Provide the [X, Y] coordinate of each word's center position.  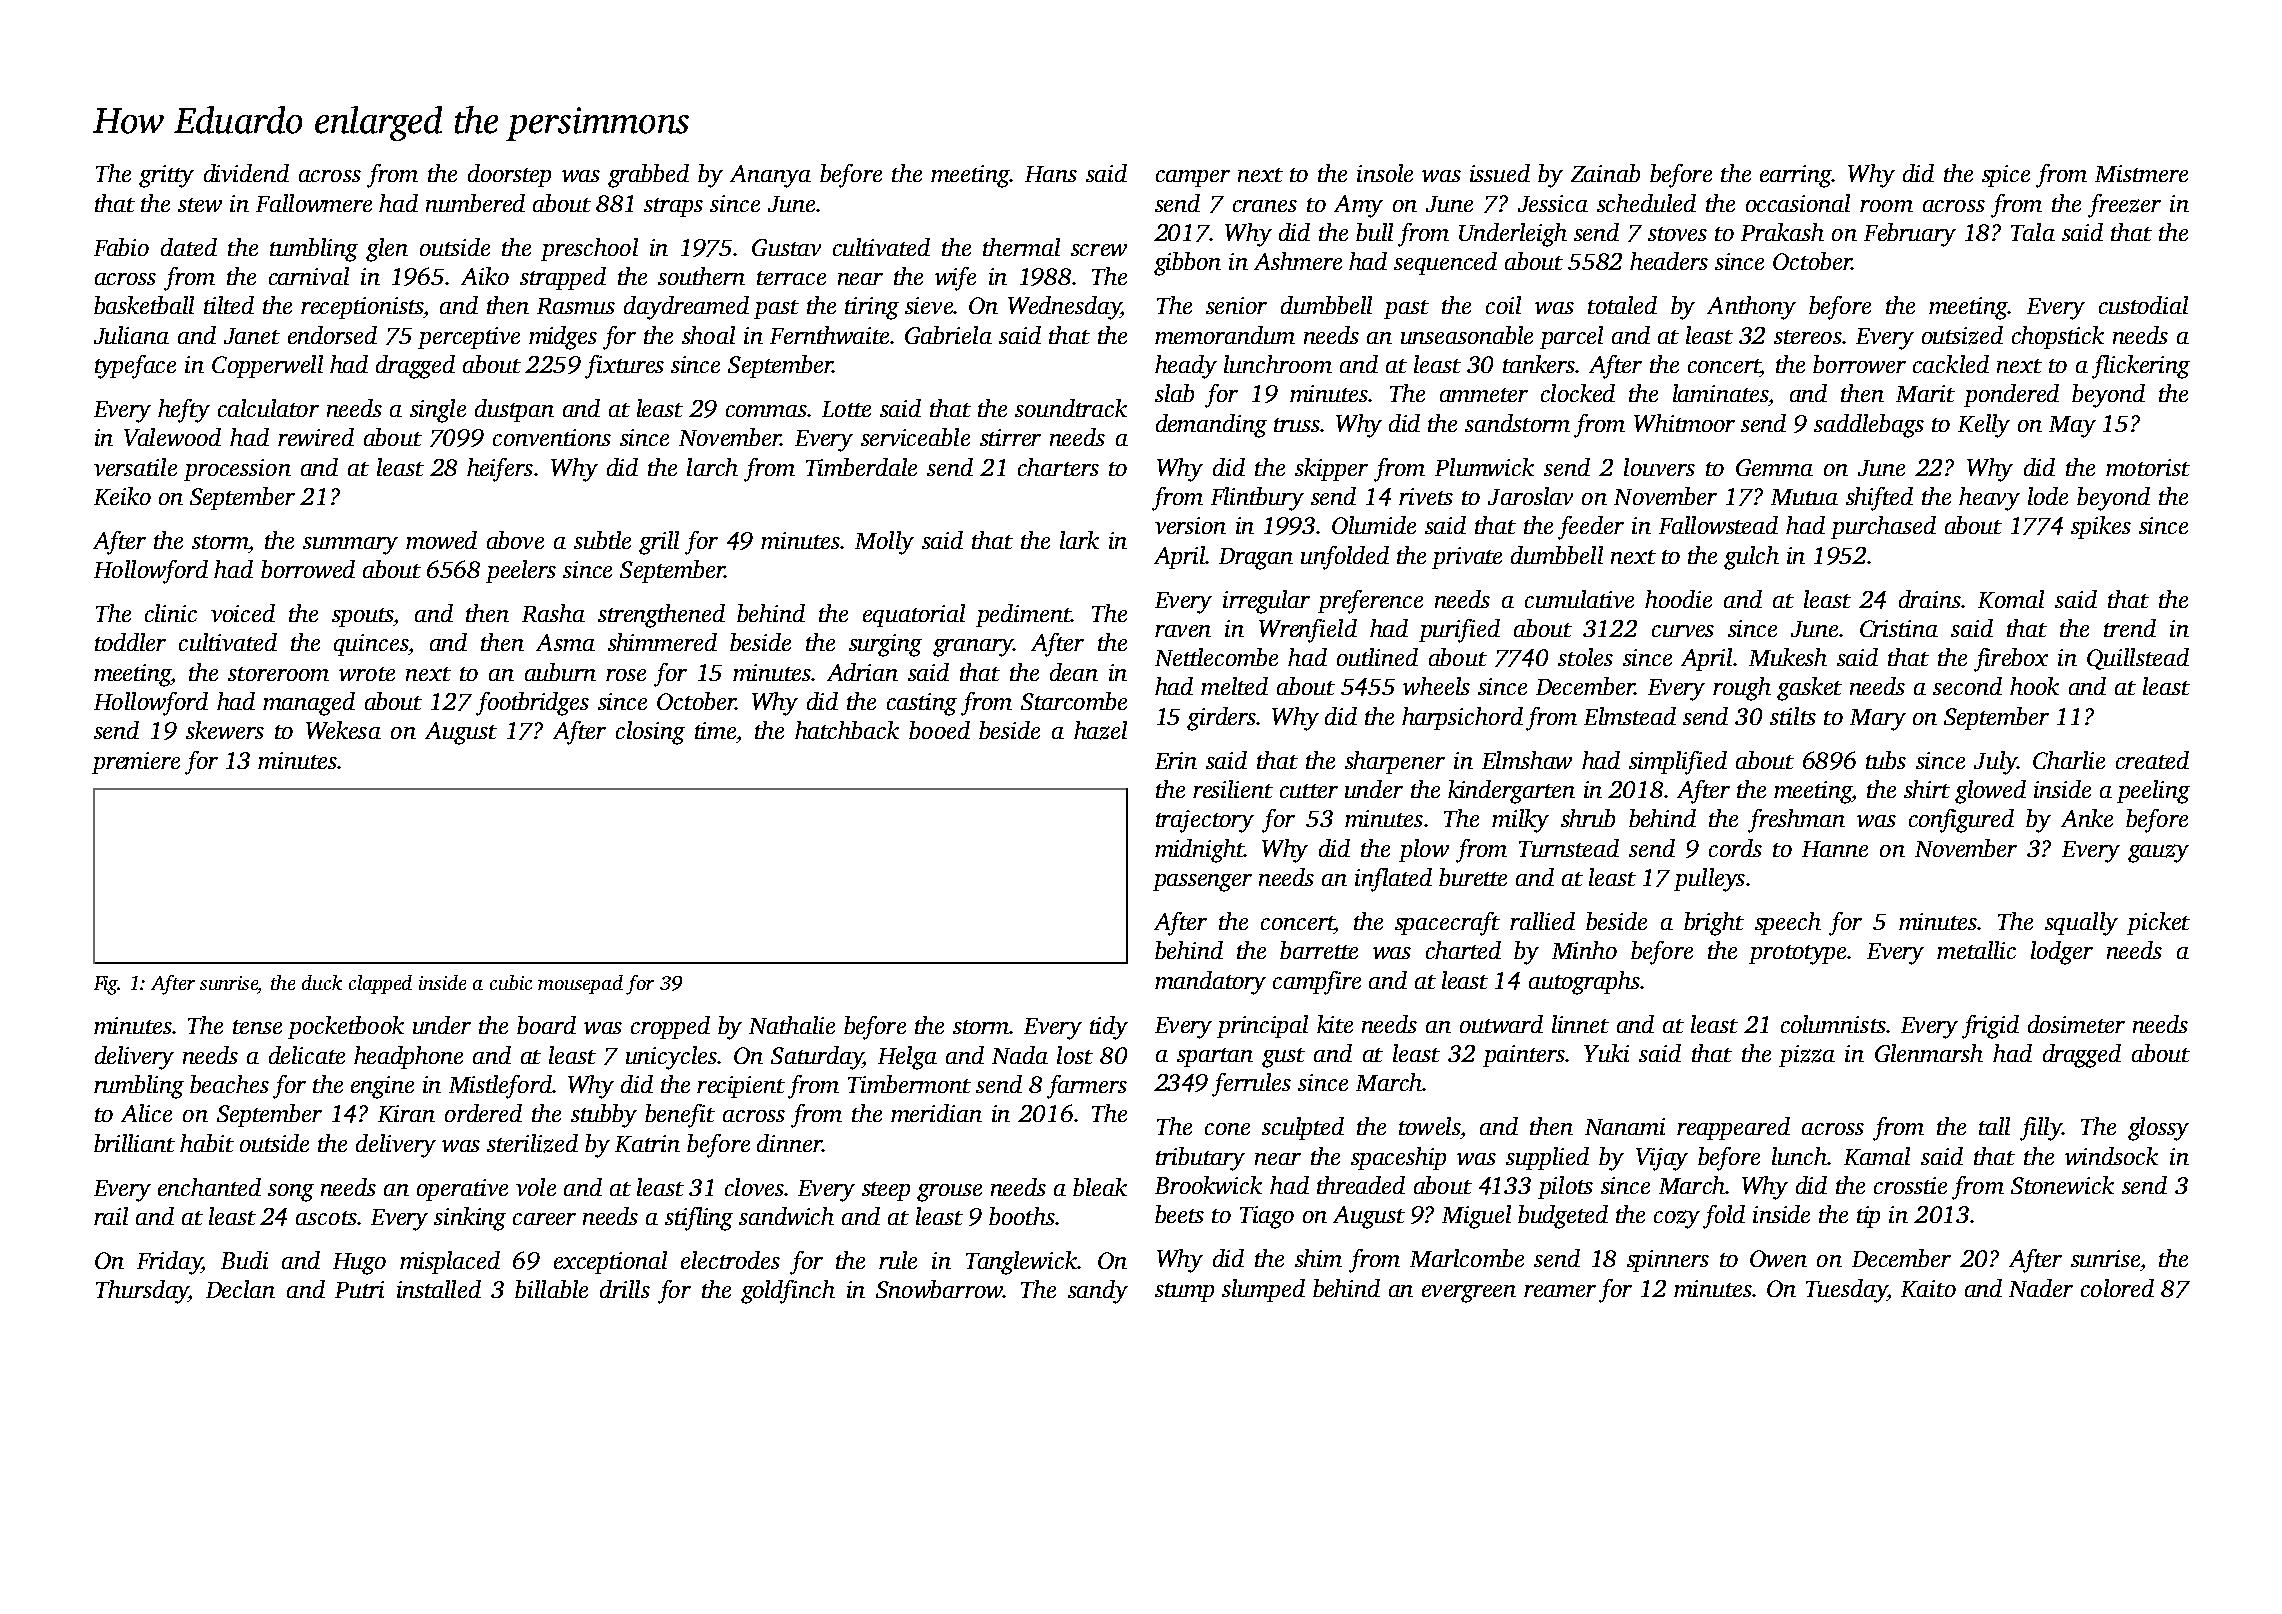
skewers [225, 730]
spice [2006, 176]
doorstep [509, 175]
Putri [359, 1289]
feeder [1591, 528]
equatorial [914, 615]
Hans [1051, 174]
